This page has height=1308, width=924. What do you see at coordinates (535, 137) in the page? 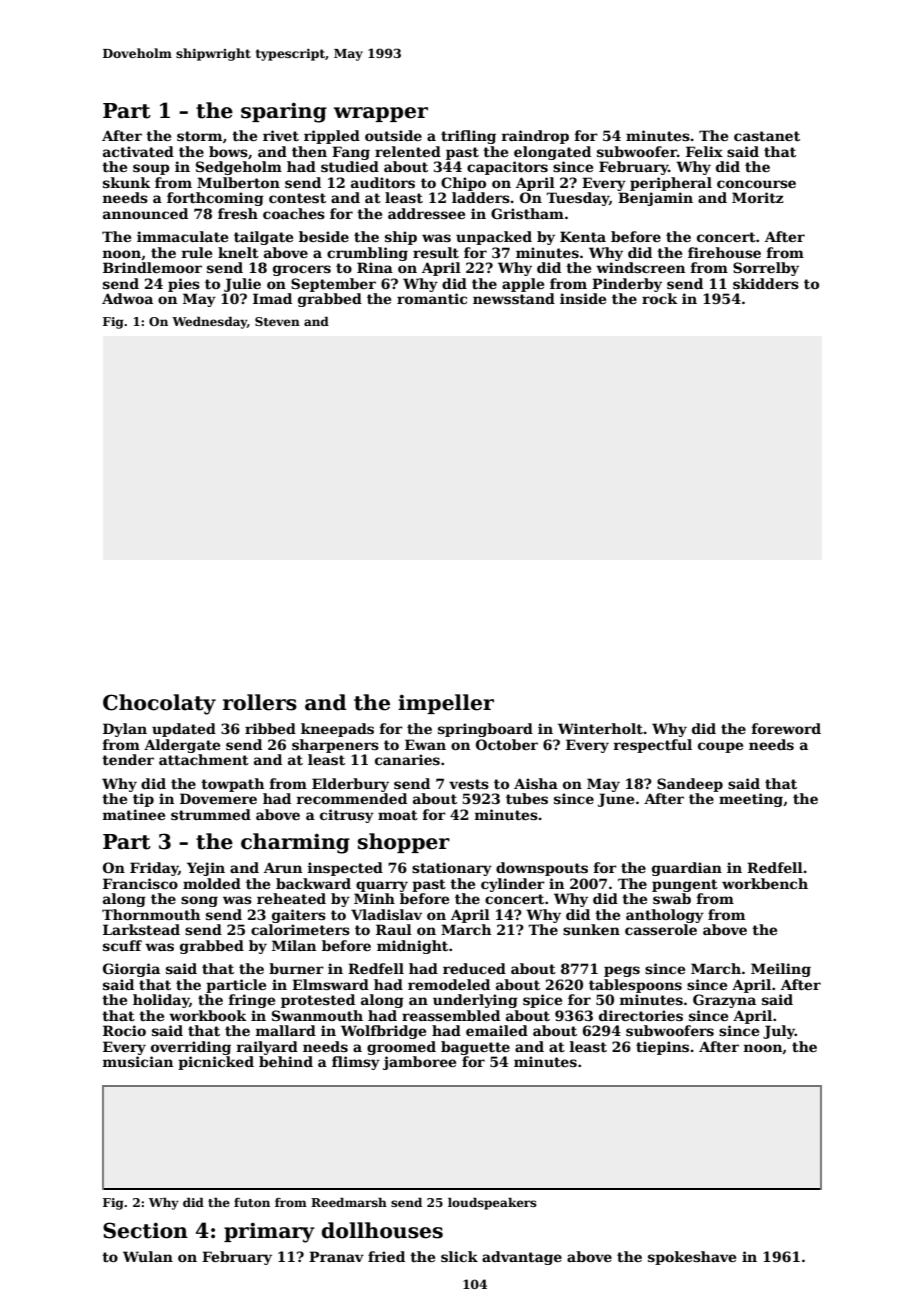
I see `raindrop` at bounding box center [535, 137].
